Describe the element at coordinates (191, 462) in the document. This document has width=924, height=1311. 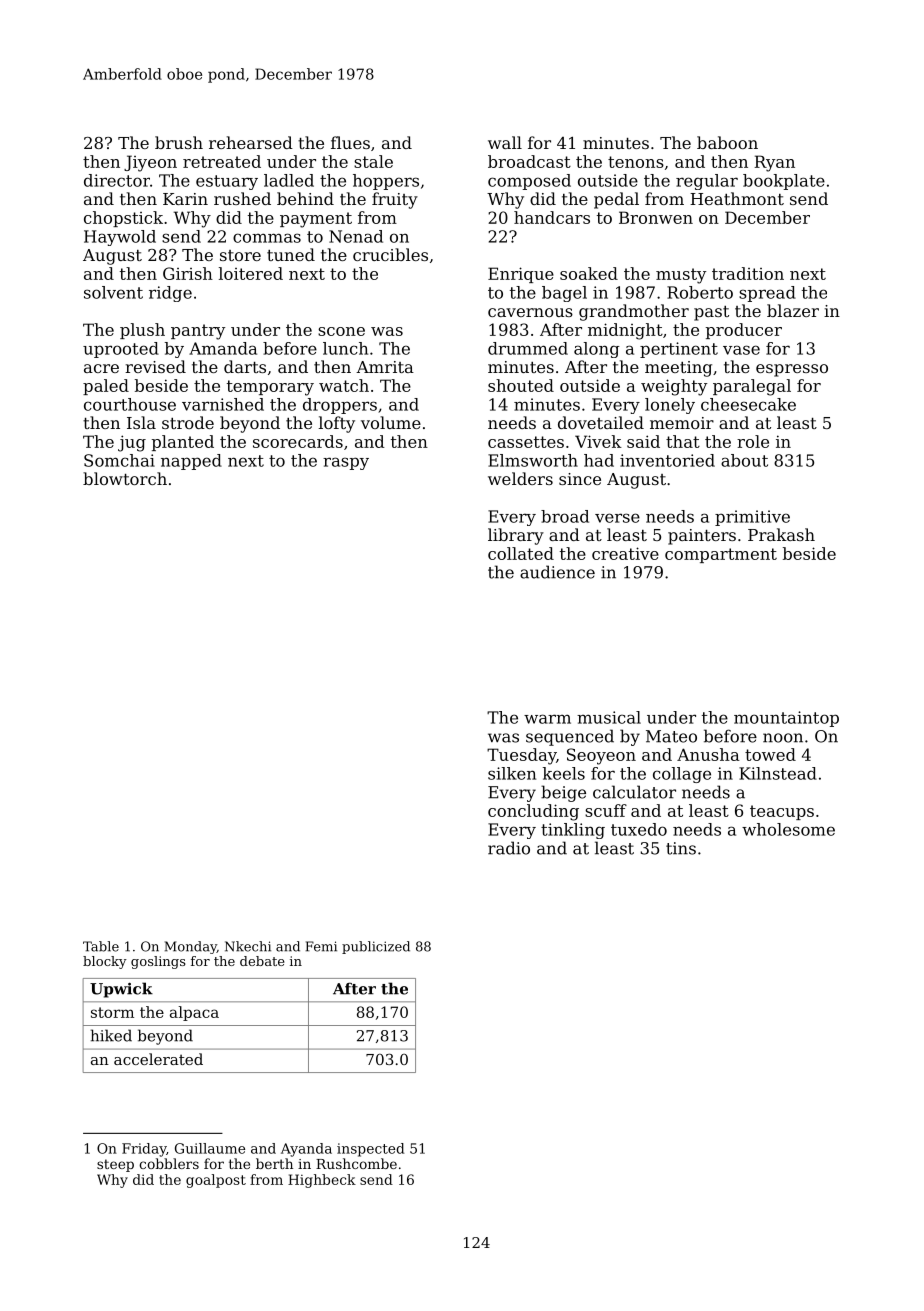
I see `napped` at that location.
